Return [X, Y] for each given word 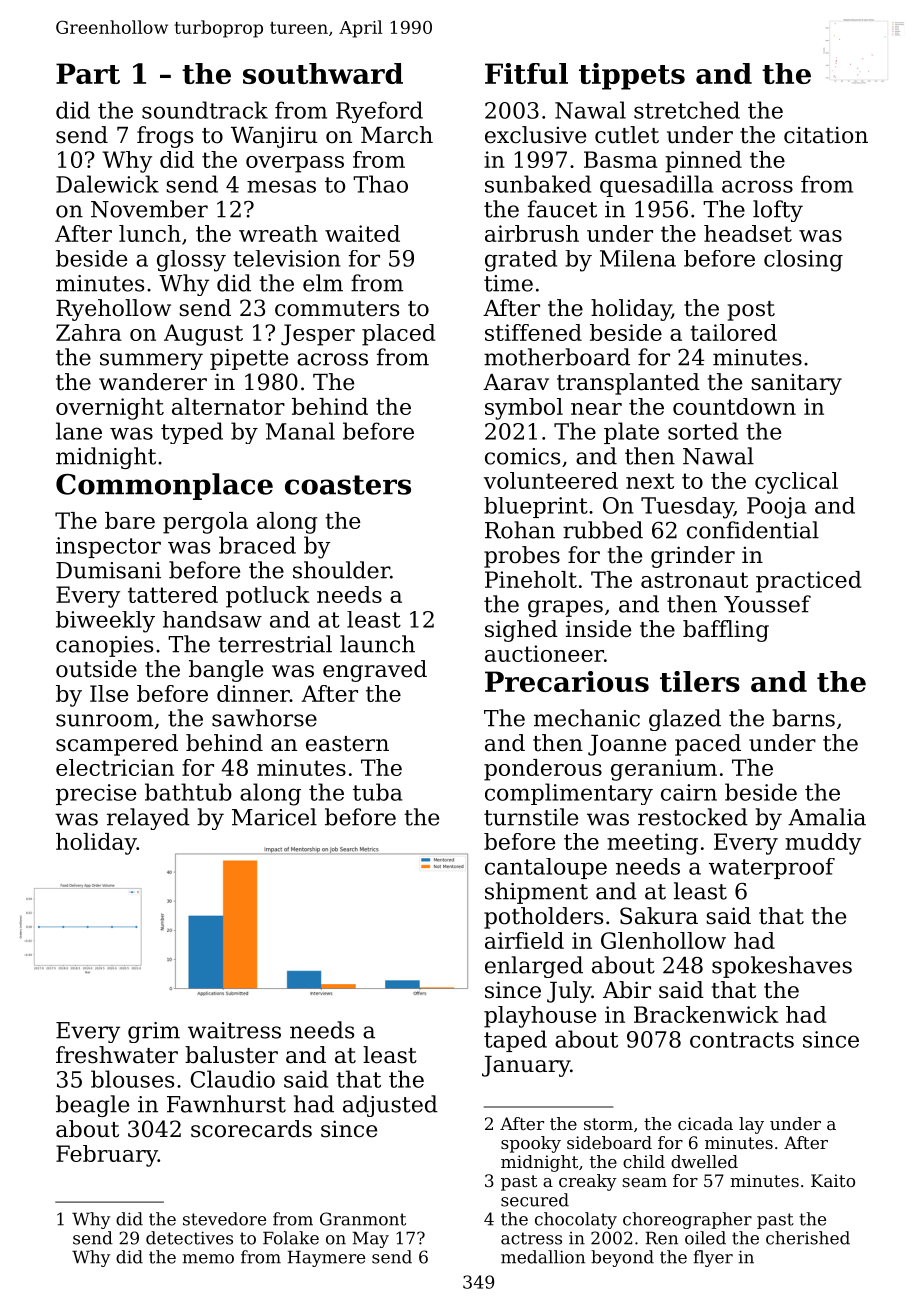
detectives [189, 1238]
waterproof [772, 868]
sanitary [796, 384]
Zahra [89, 332]
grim [154, 1032]
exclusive [535, 135]
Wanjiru [274, 137]
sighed [521, 631]
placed [398, 335]
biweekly [105, 622]
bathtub [188, 792]
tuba [377, 792]
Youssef [767, 604]
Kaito [833, 1180]
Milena [638, 258]
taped [515, 1041]
